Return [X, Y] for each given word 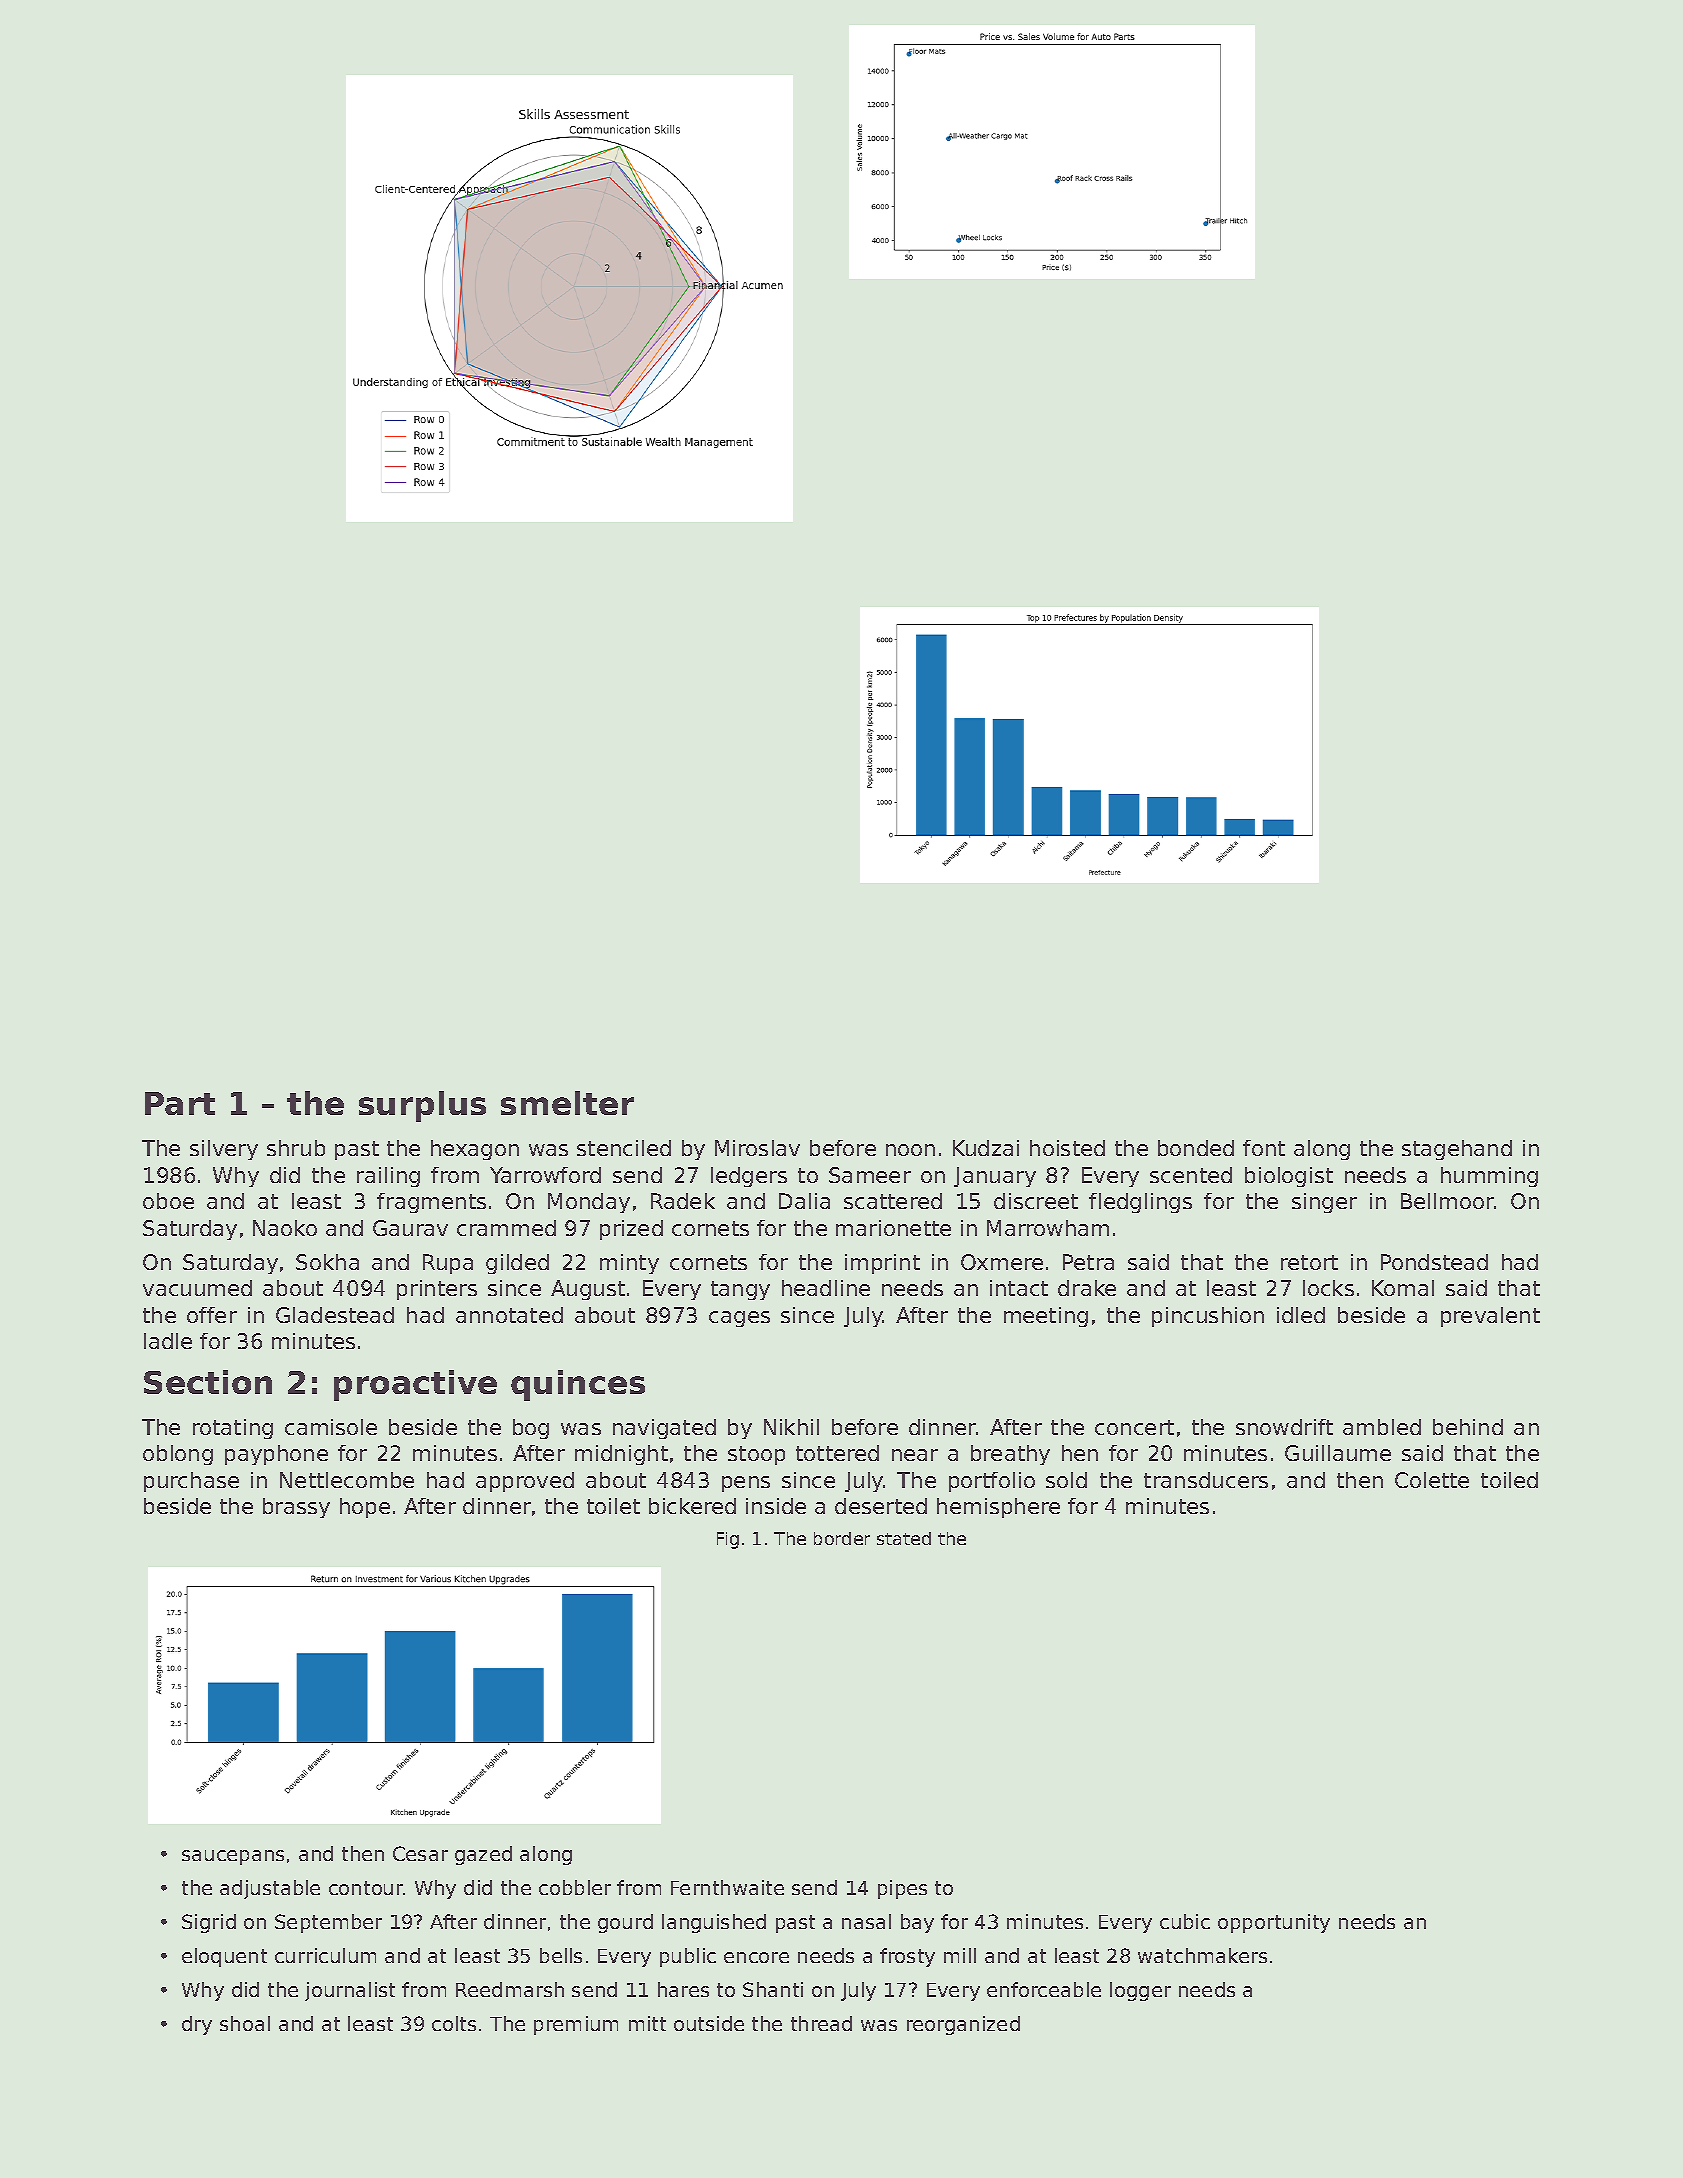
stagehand [1457, 1150]
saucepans [233, 1857]
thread [821, 2023]
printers [437, 1290]
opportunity [1274, 1923]
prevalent [1490, 1317]
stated [904, 1538]
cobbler [575, 1887]
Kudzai [986, 1148]
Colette [1432, 1480]
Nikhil [791, 1427]
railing [388, 1177]
